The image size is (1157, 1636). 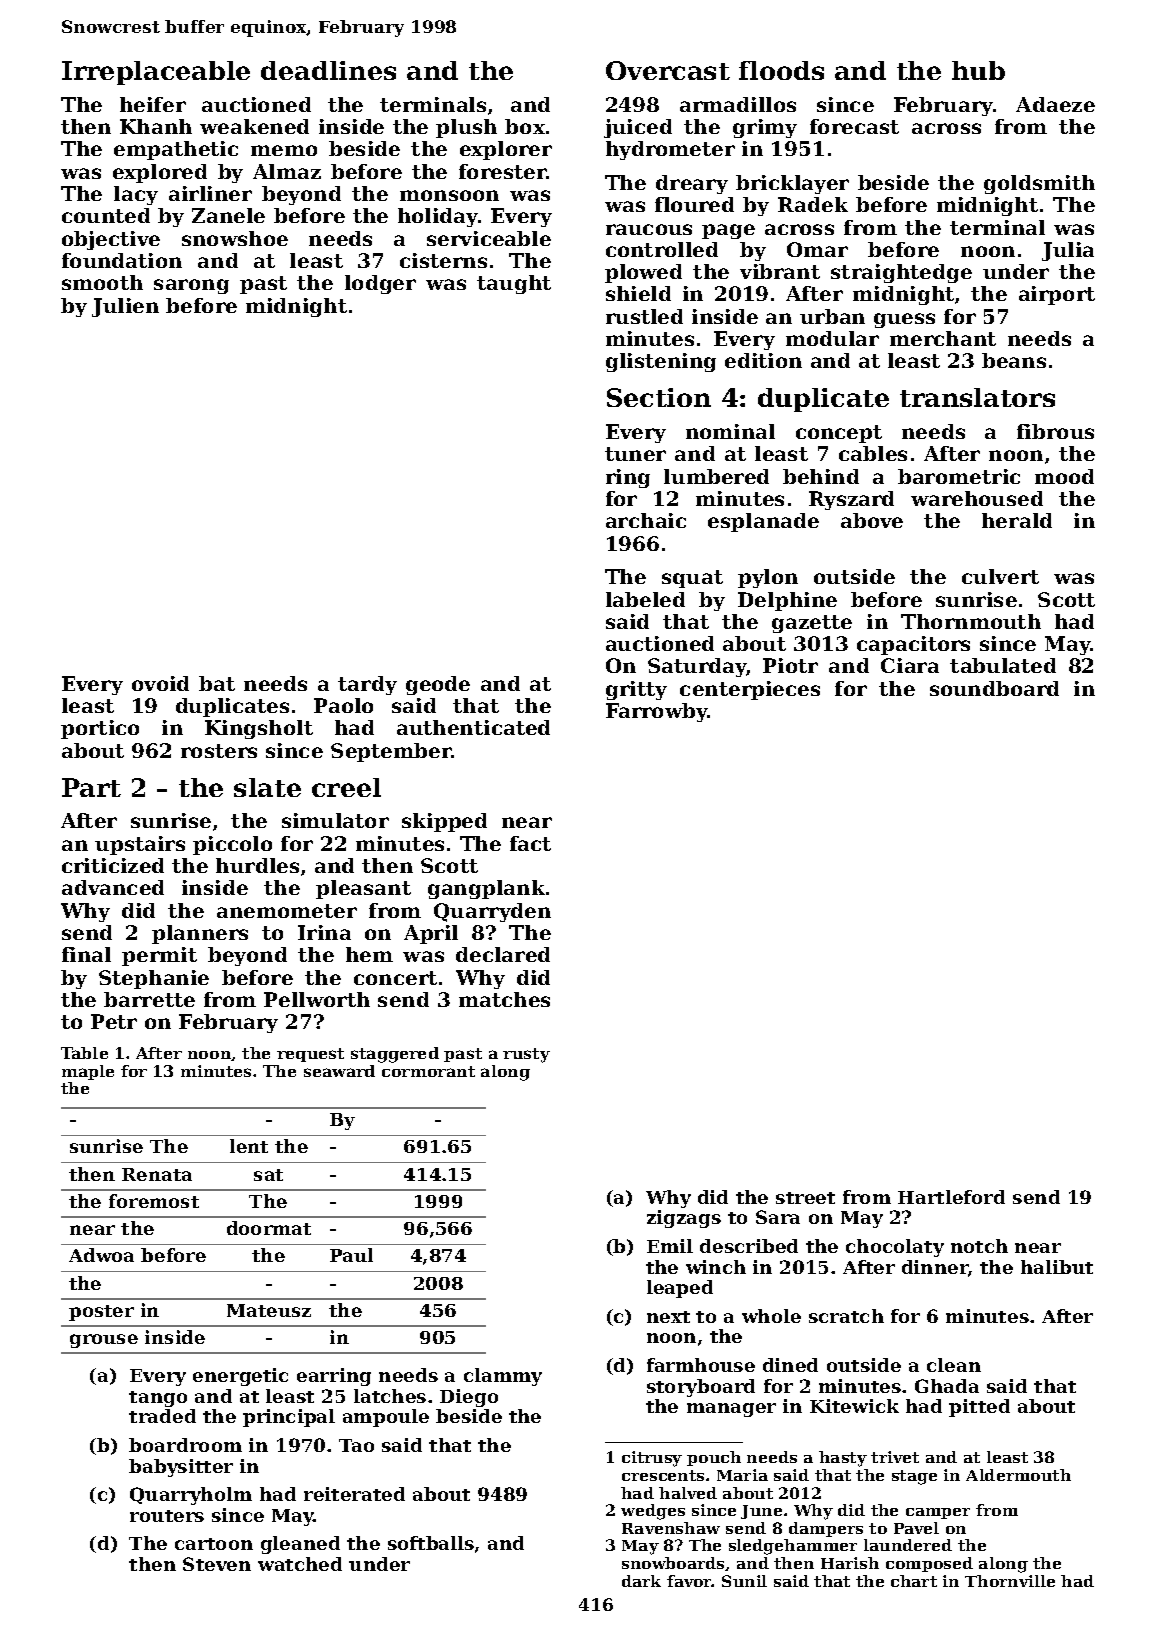 What do you see at coordinates (162, 1416) in the document?
I see `traded` at bounding box center [162, 1416].
